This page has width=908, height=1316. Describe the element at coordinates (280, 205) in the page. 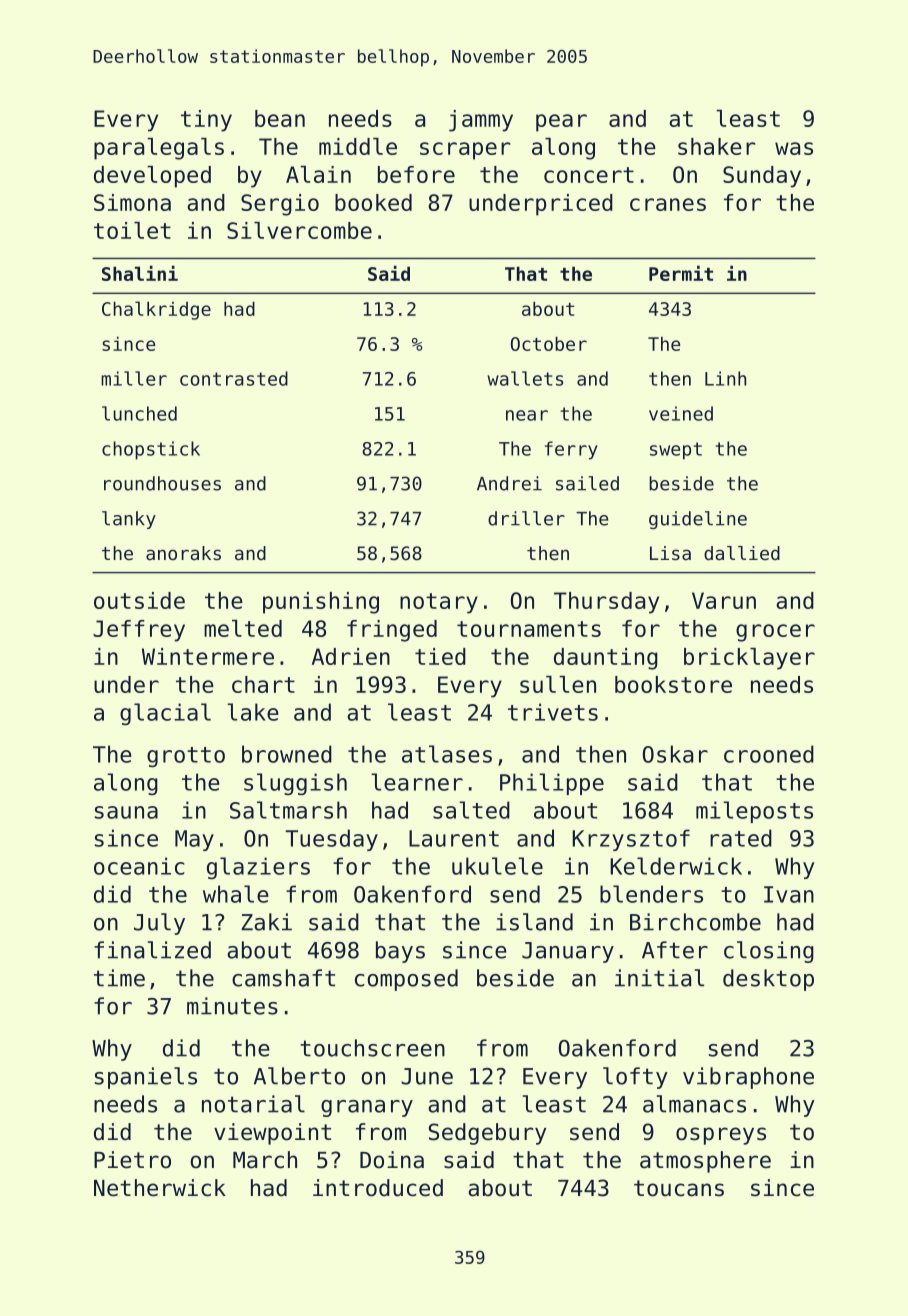

I see `Sergio` at that location.
